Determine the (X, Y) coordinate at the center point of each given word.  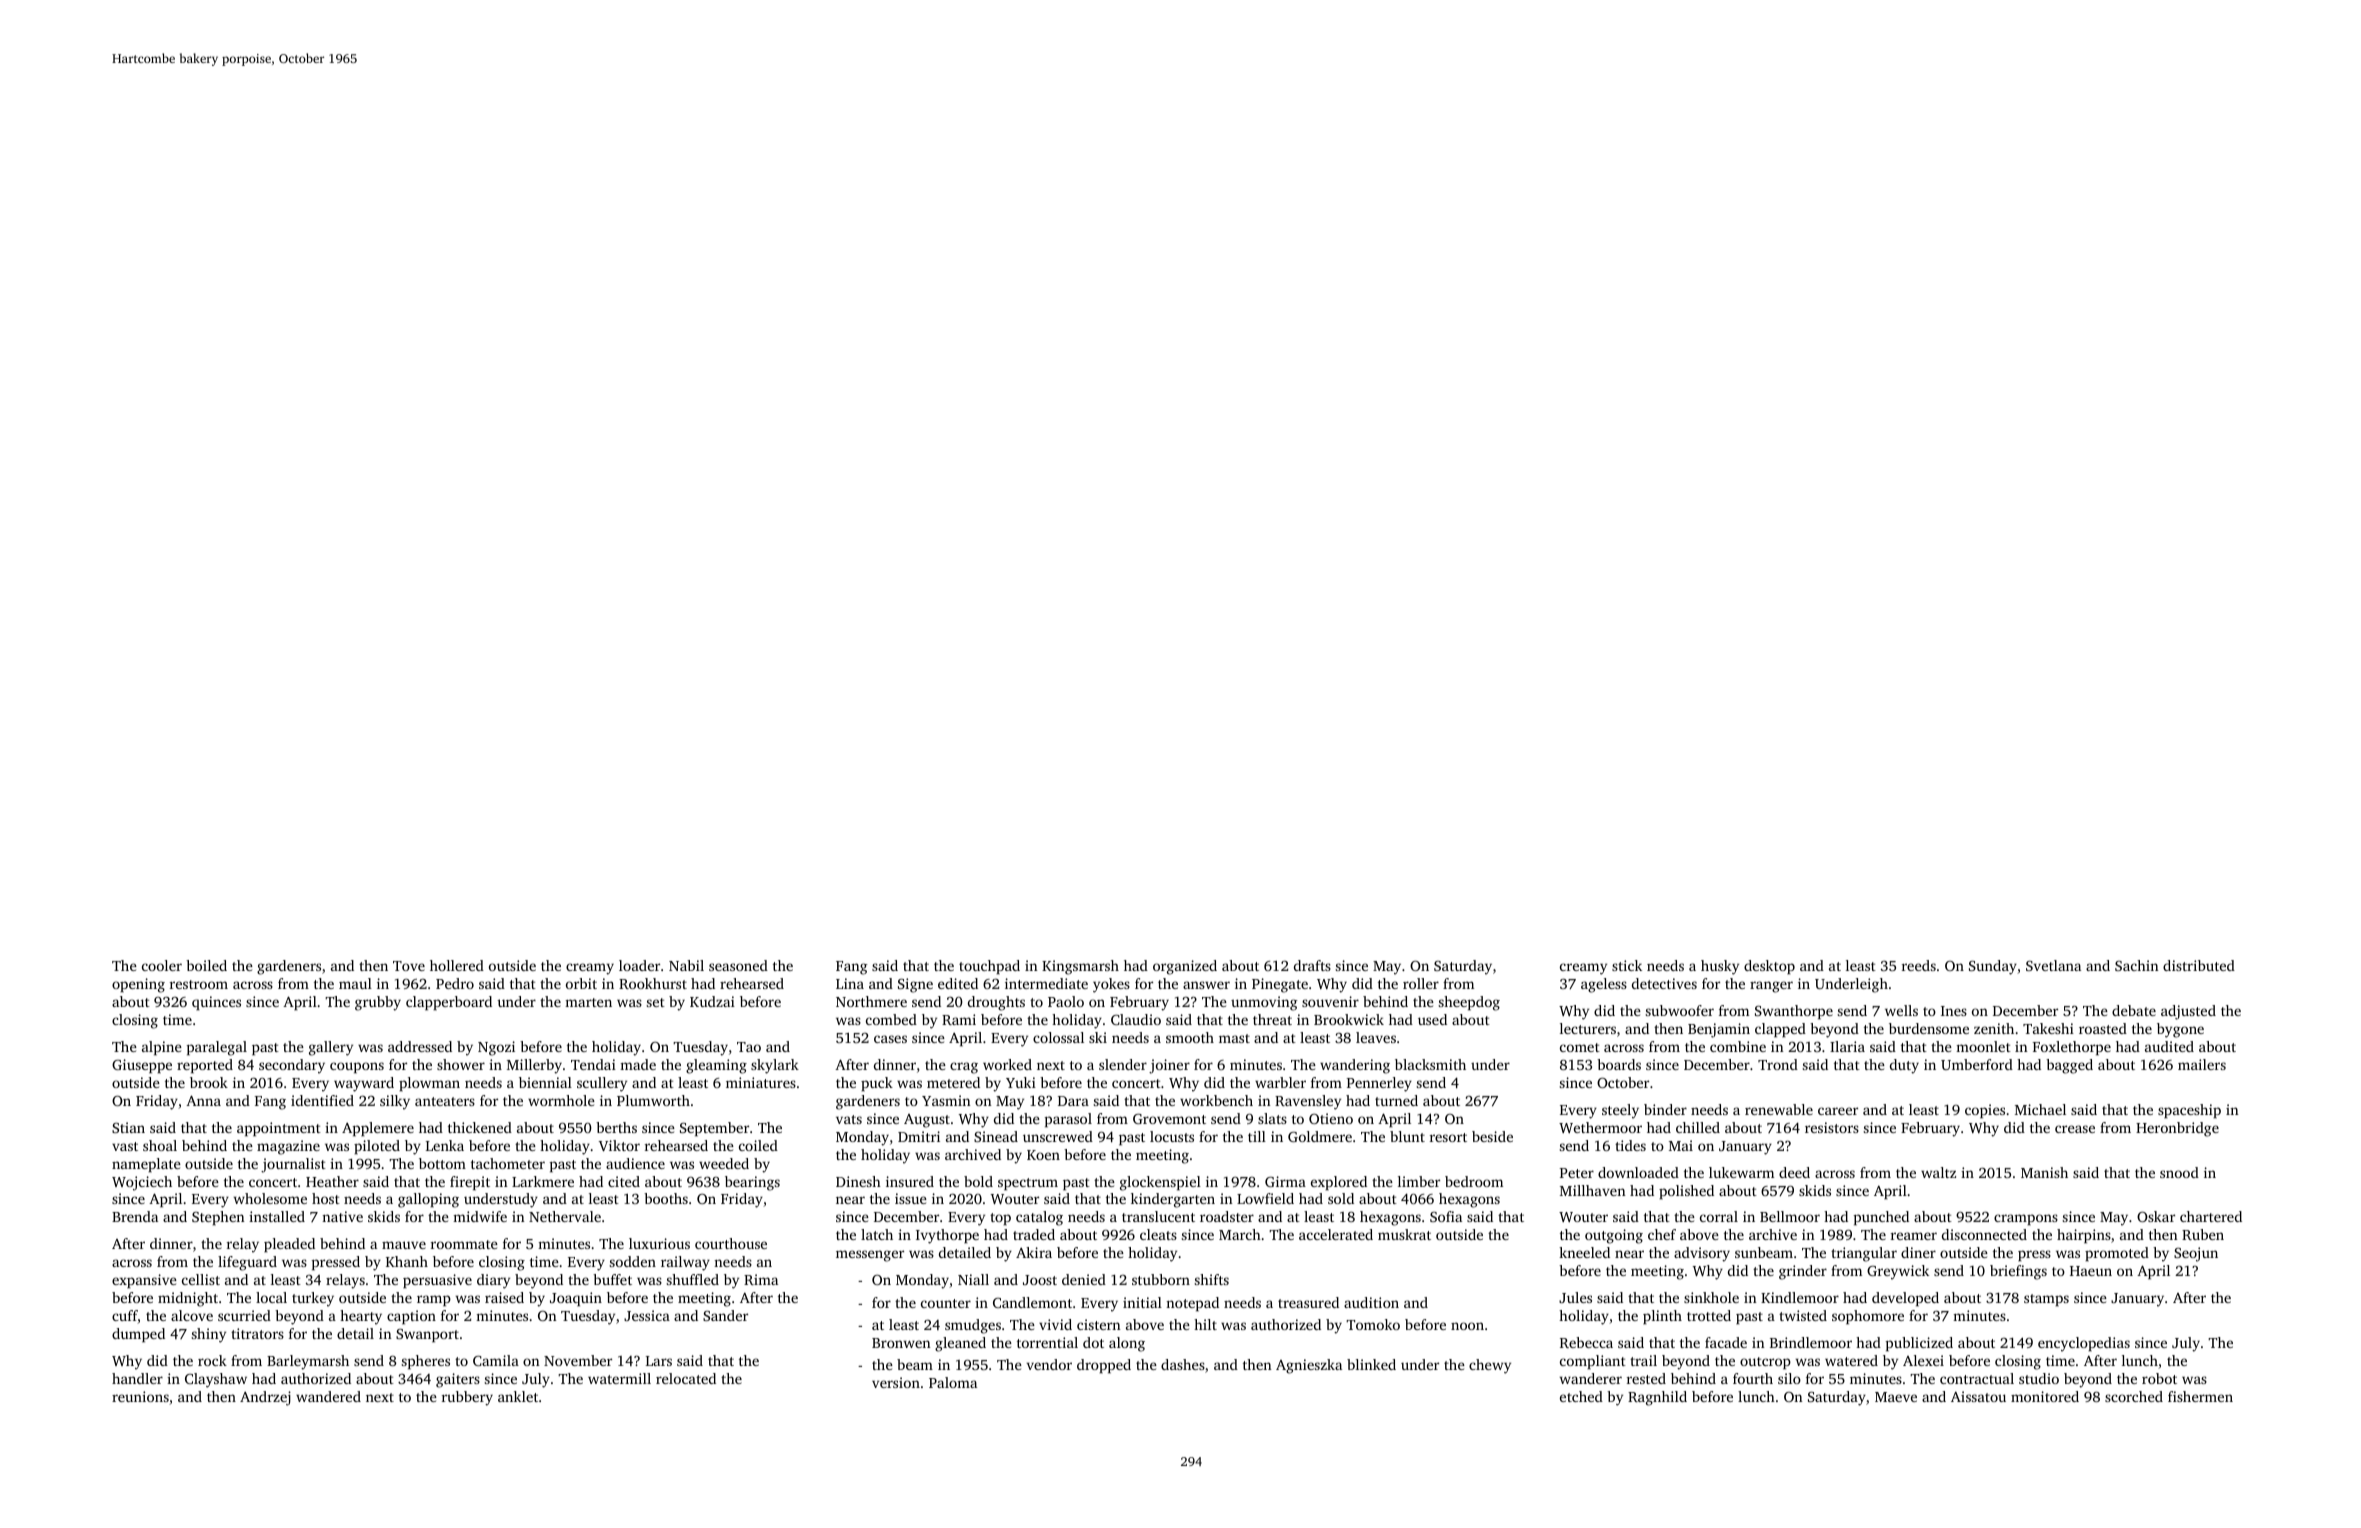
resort (1448, 1137)
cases (890, 1039)
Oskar (2156, 1216)
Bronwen (901, 1343)
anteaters (445, 1101)
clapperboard (449, 1003)
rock (212, 1360)
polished (1686, 1192)
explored (1339, 1183)
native (342, 1216)
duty (1904, 1066)
